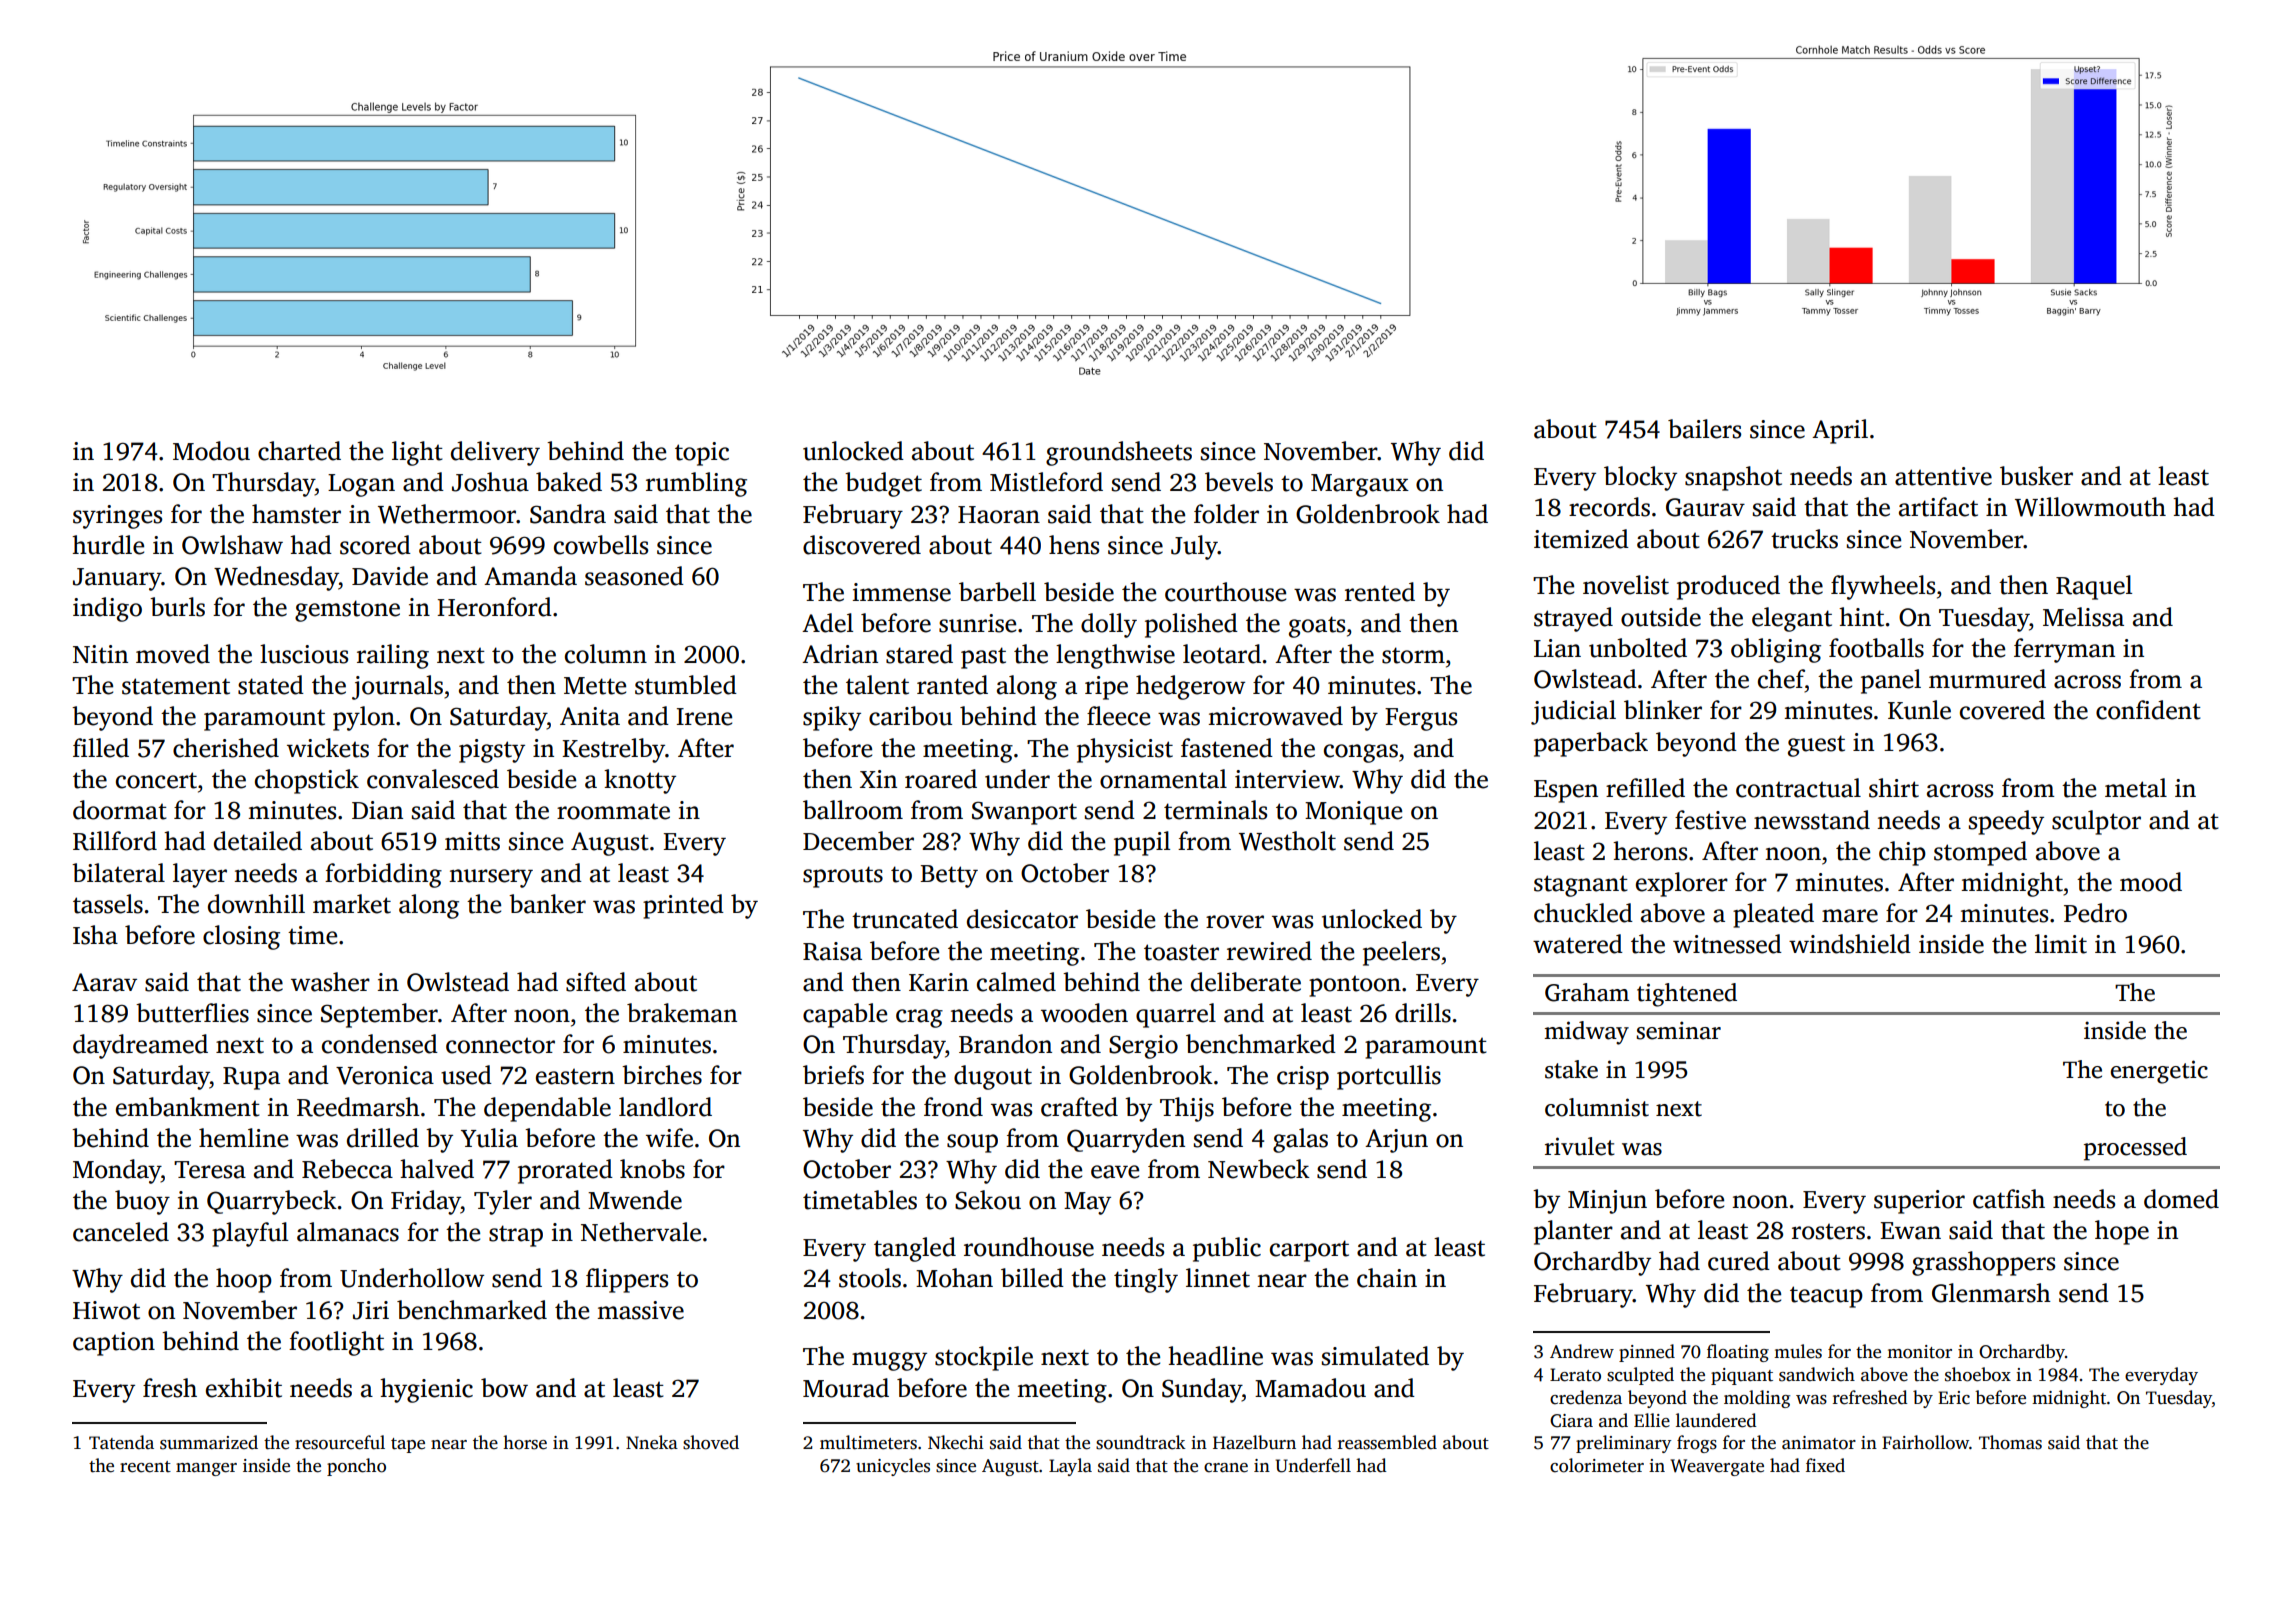 Image resolution: width=2292 pixels, height=1620 pixels. What do you see at coordinates (1226, 1468) in the image?
I see `crane` at bounding box center [1226, 1468].
